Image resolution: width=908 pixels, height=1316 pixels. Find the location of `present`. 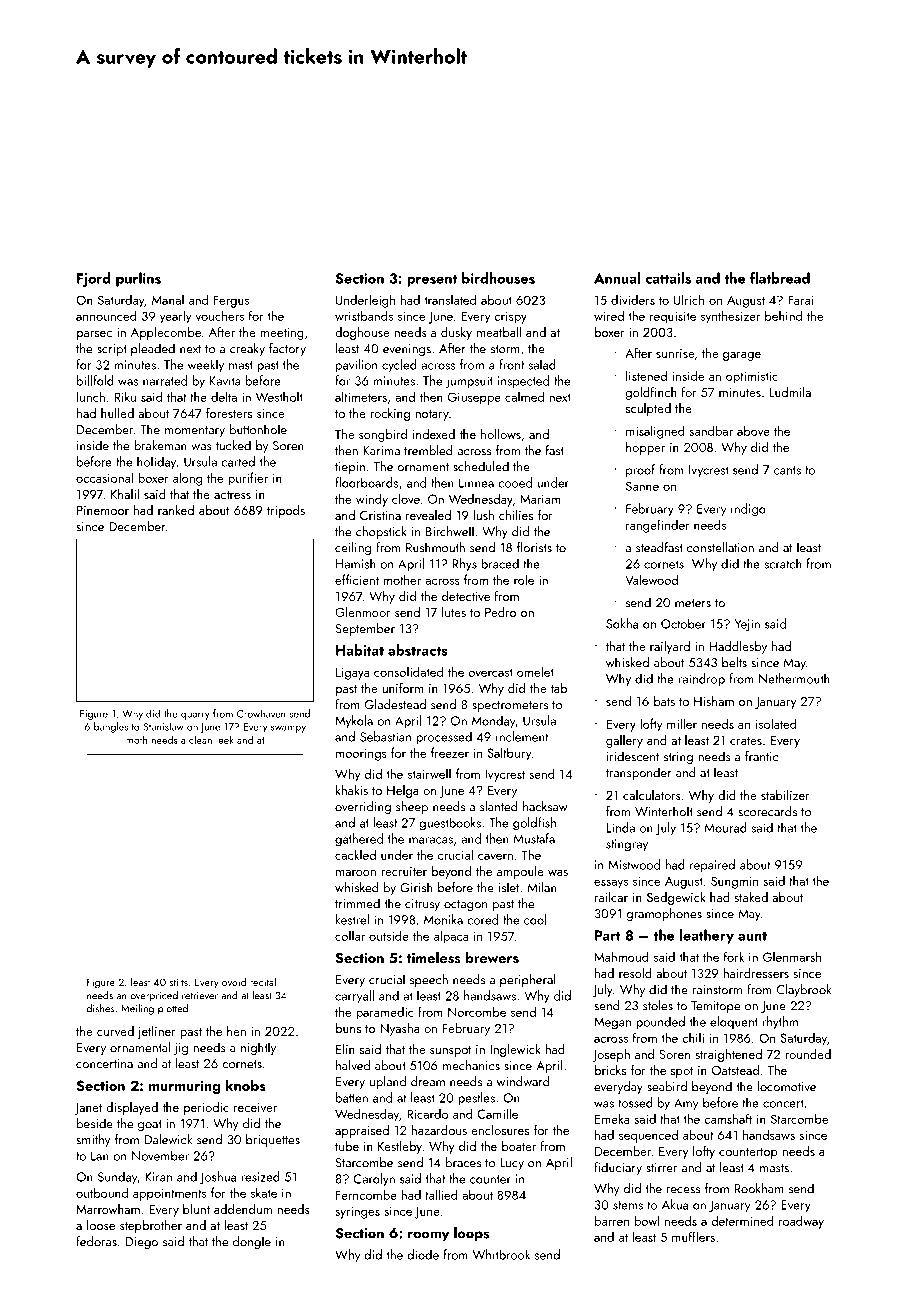

present is located at coordinates (432, 280).
